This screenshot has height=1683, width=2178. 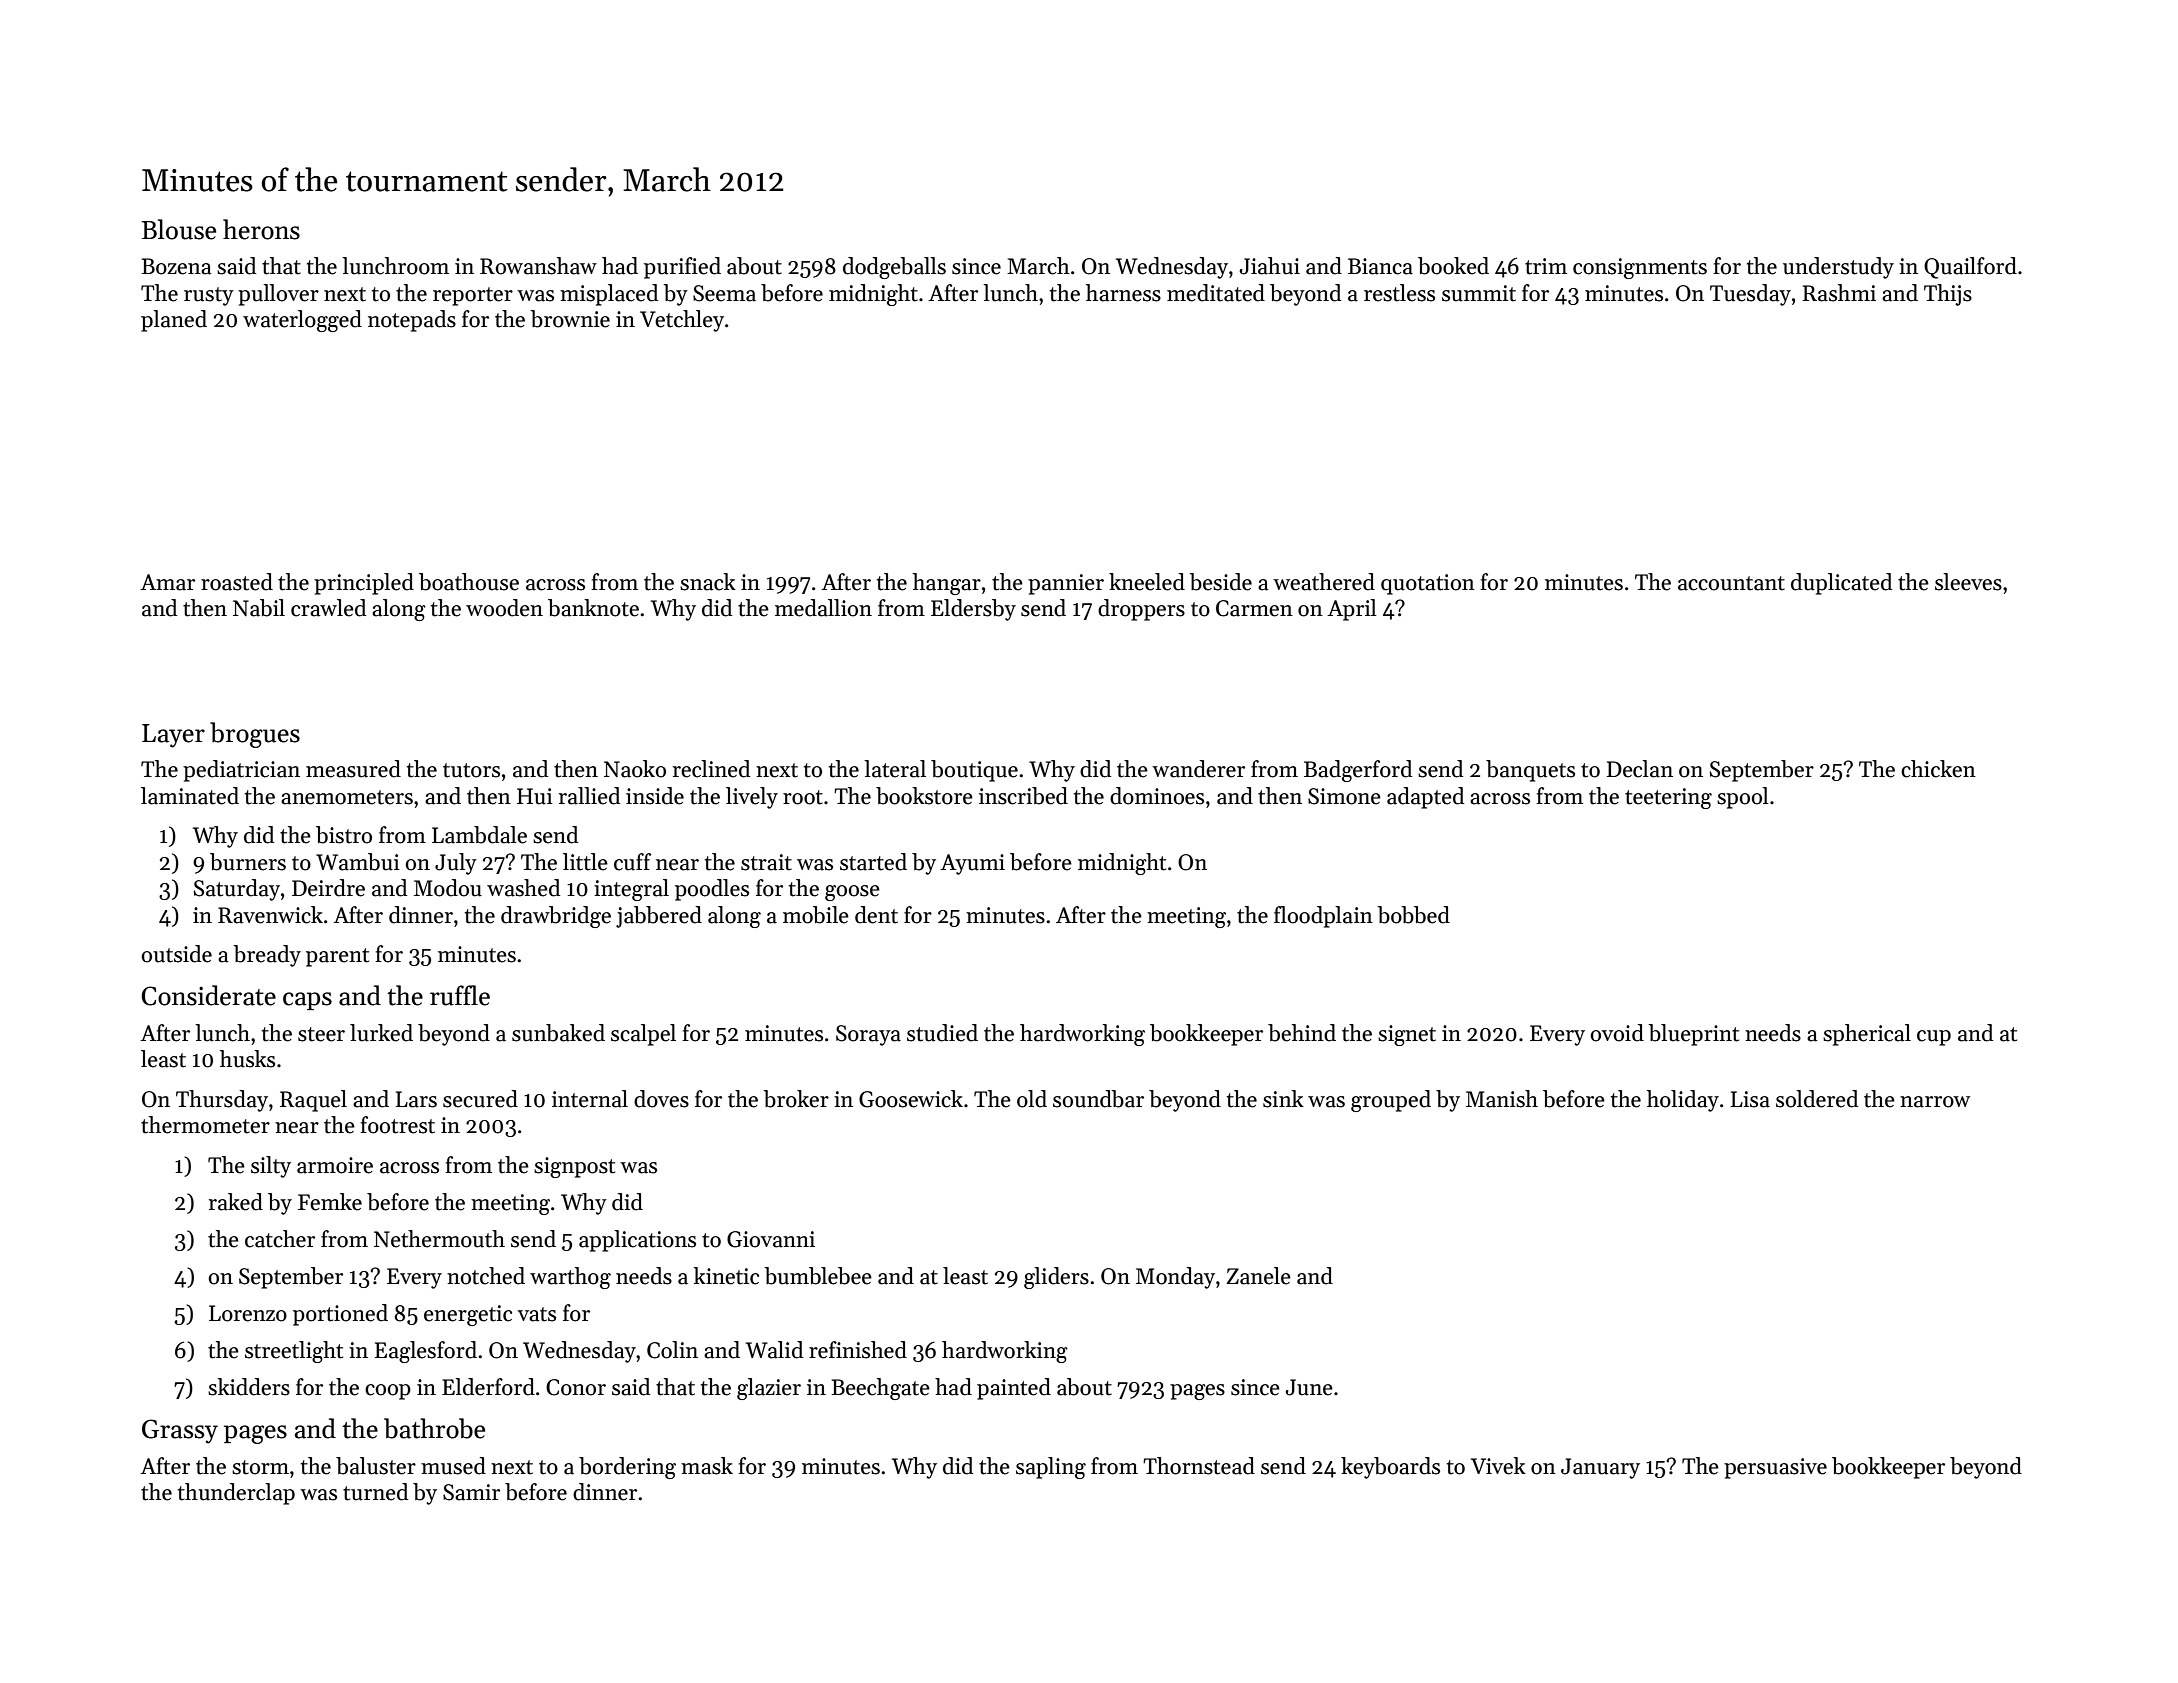 I want to click on beside, so click(x=1220, y=582).
